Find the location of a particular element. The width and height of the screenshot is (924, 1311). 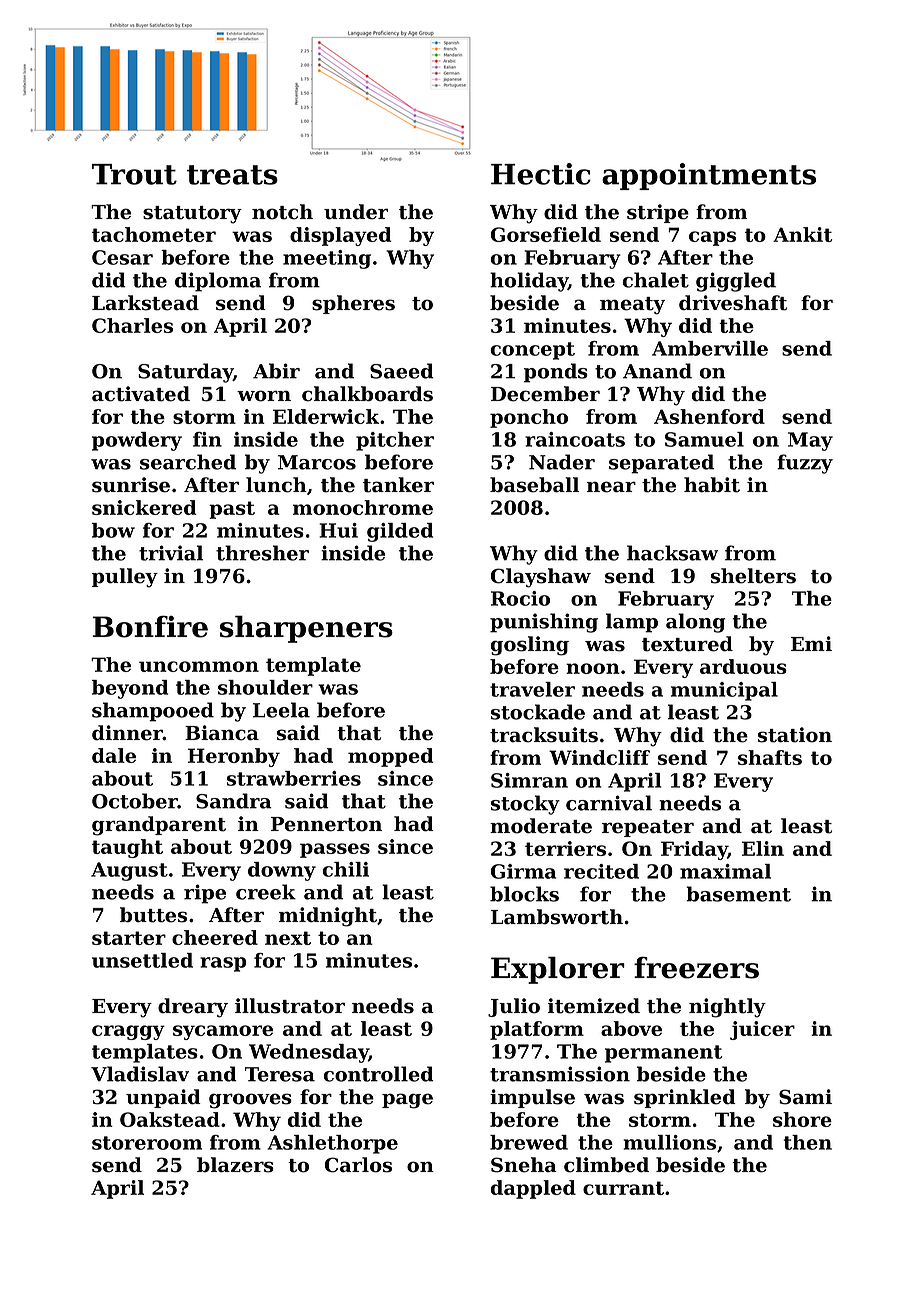

brewed is located at coordinates (529, 1142).
